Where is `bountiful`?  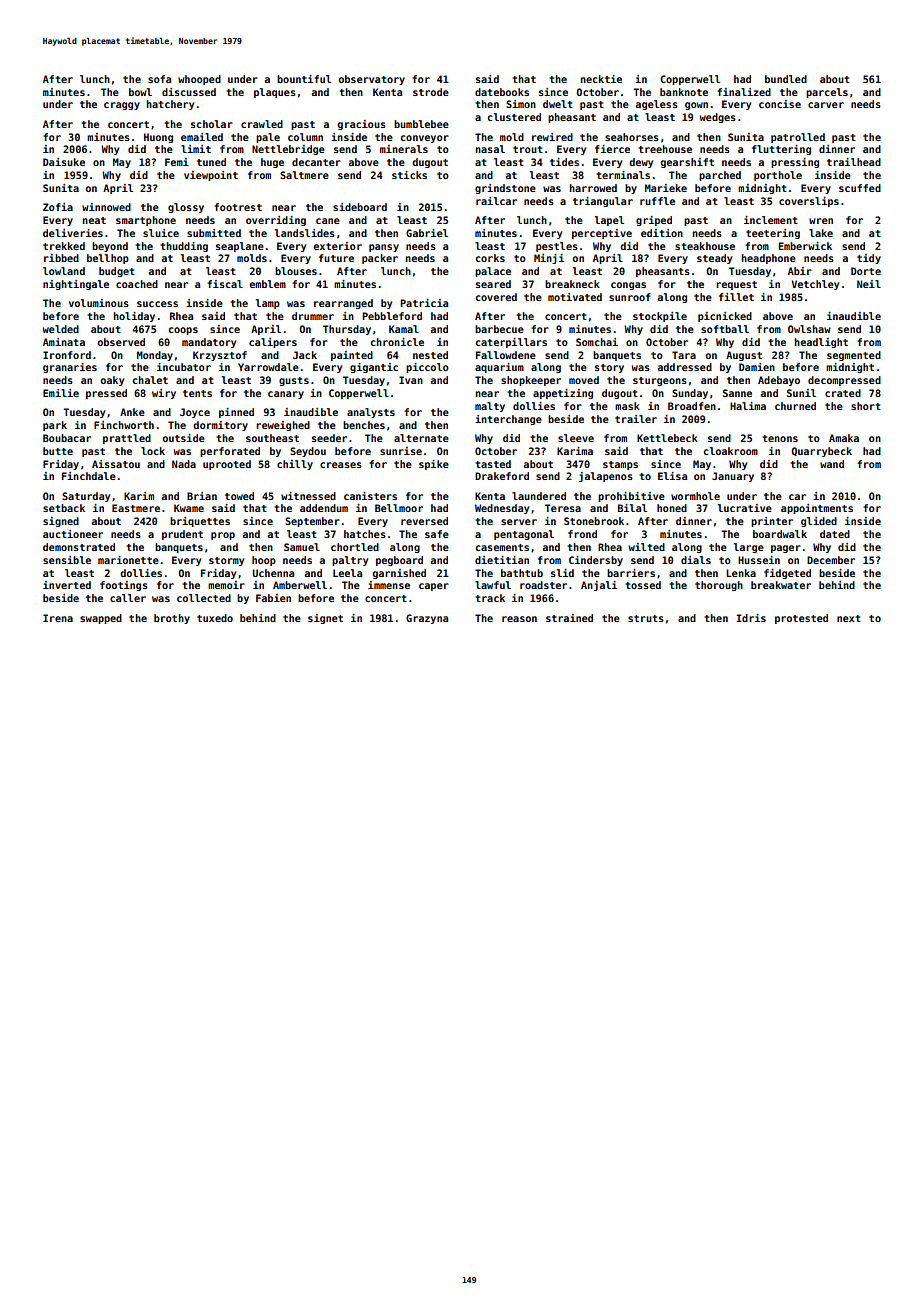
bountiful is located at coordinates (304, 79).
